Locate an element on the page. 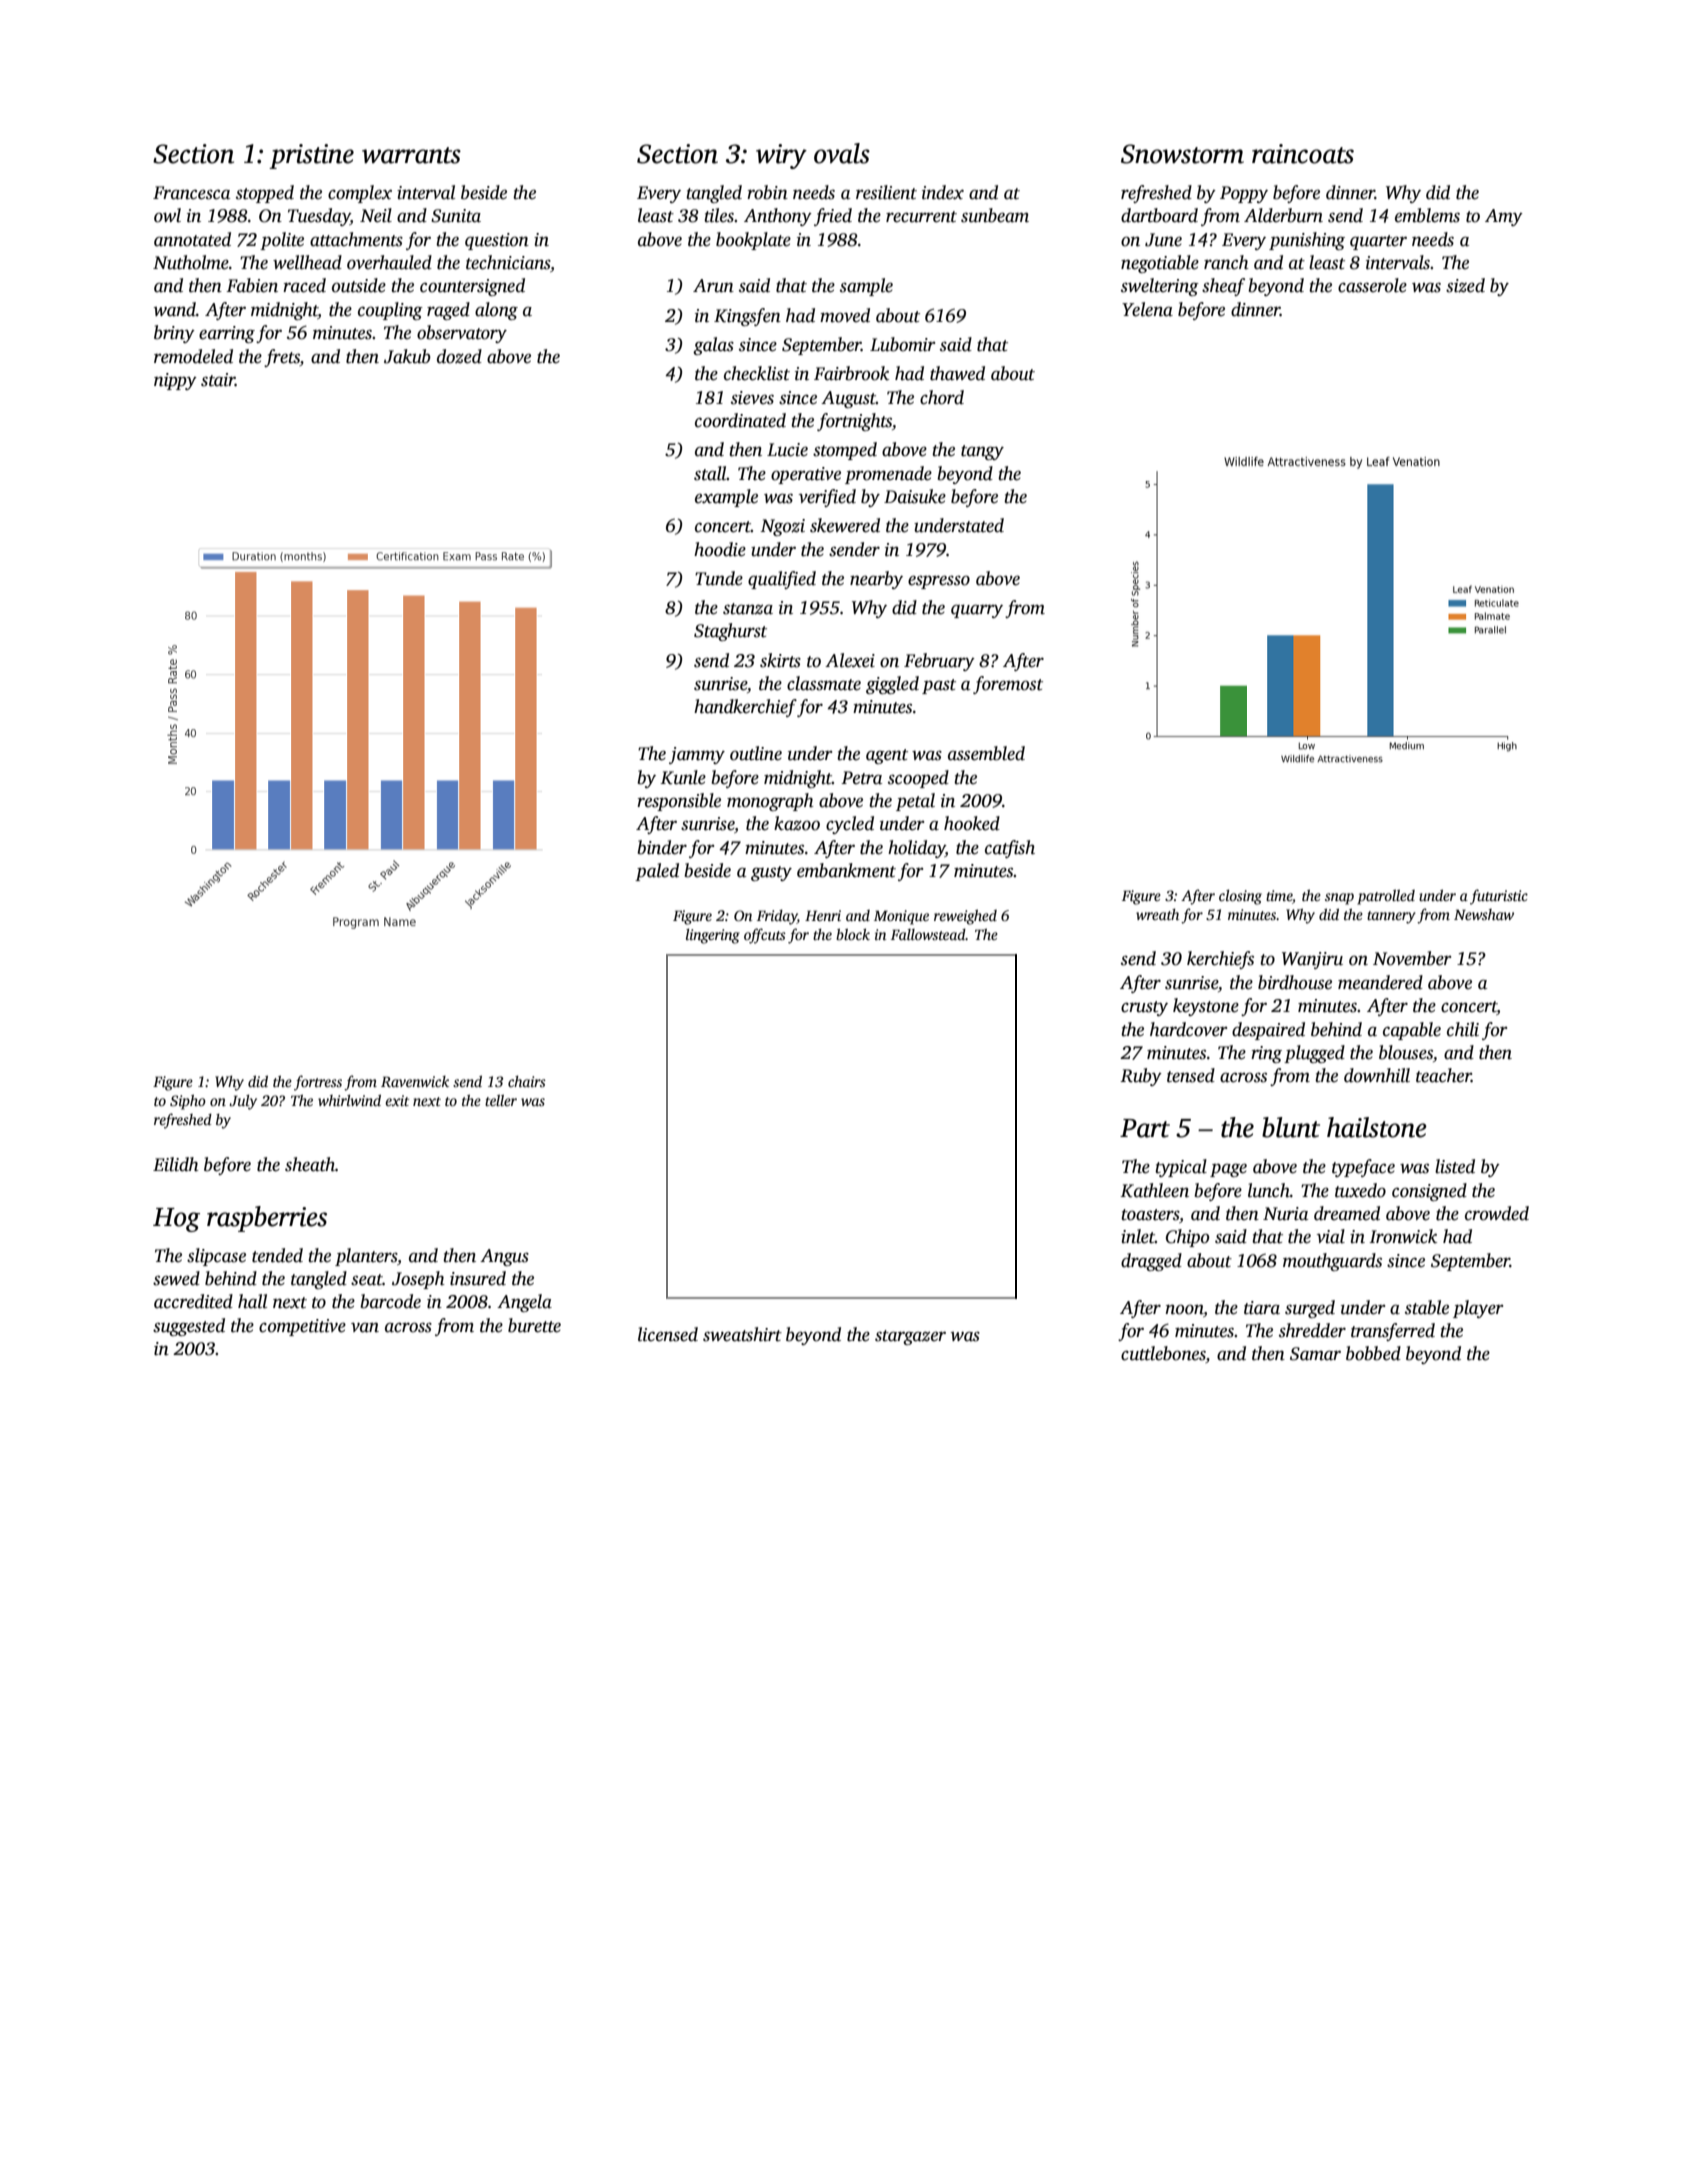  stall is located at coordinates (710, 473).
